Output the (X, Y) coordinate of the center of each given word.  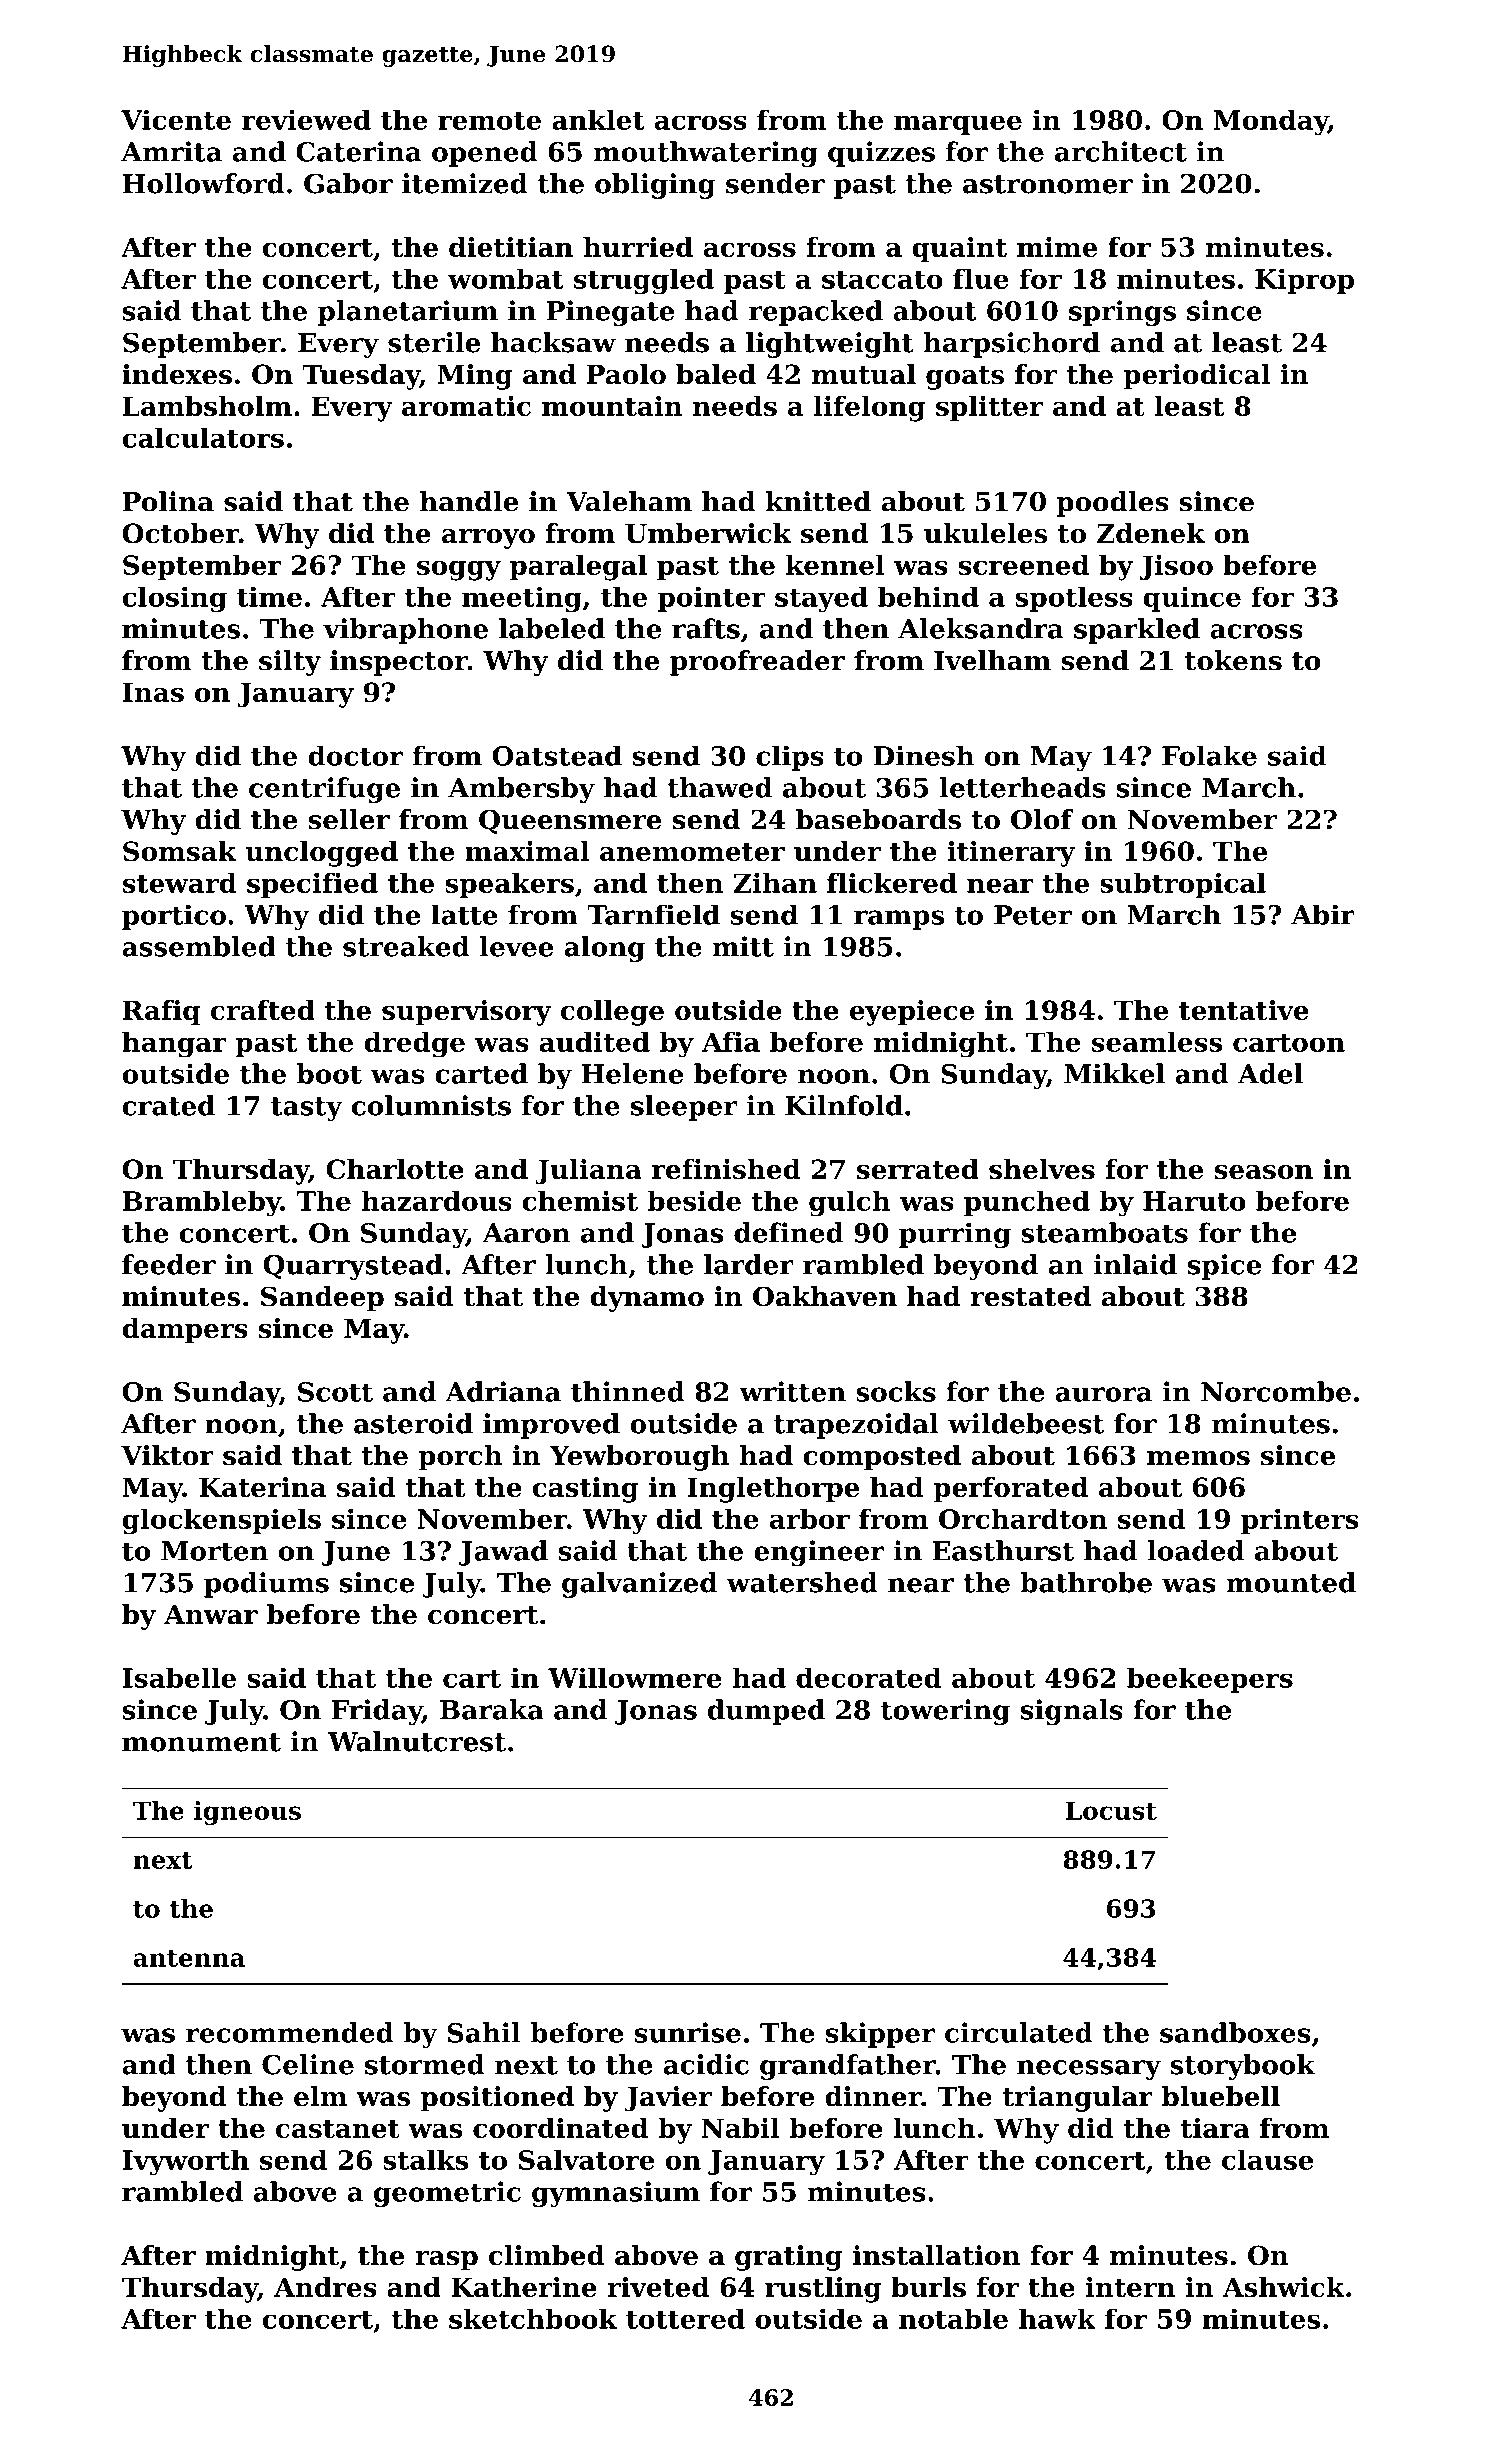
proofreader (757, 663)
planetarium (408, 313)
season (1263, 1172)
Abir (1323, 914)
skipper (880, 2035)
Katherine (524, 2287)
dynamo (647, 1299)
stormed (425, 2064)
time (269, 596)
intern (1130, 2287)
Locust (1111, 1810)
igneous (247, 1813)
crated (168, 1105)
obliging (655, 186)
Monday (1270, 122)
